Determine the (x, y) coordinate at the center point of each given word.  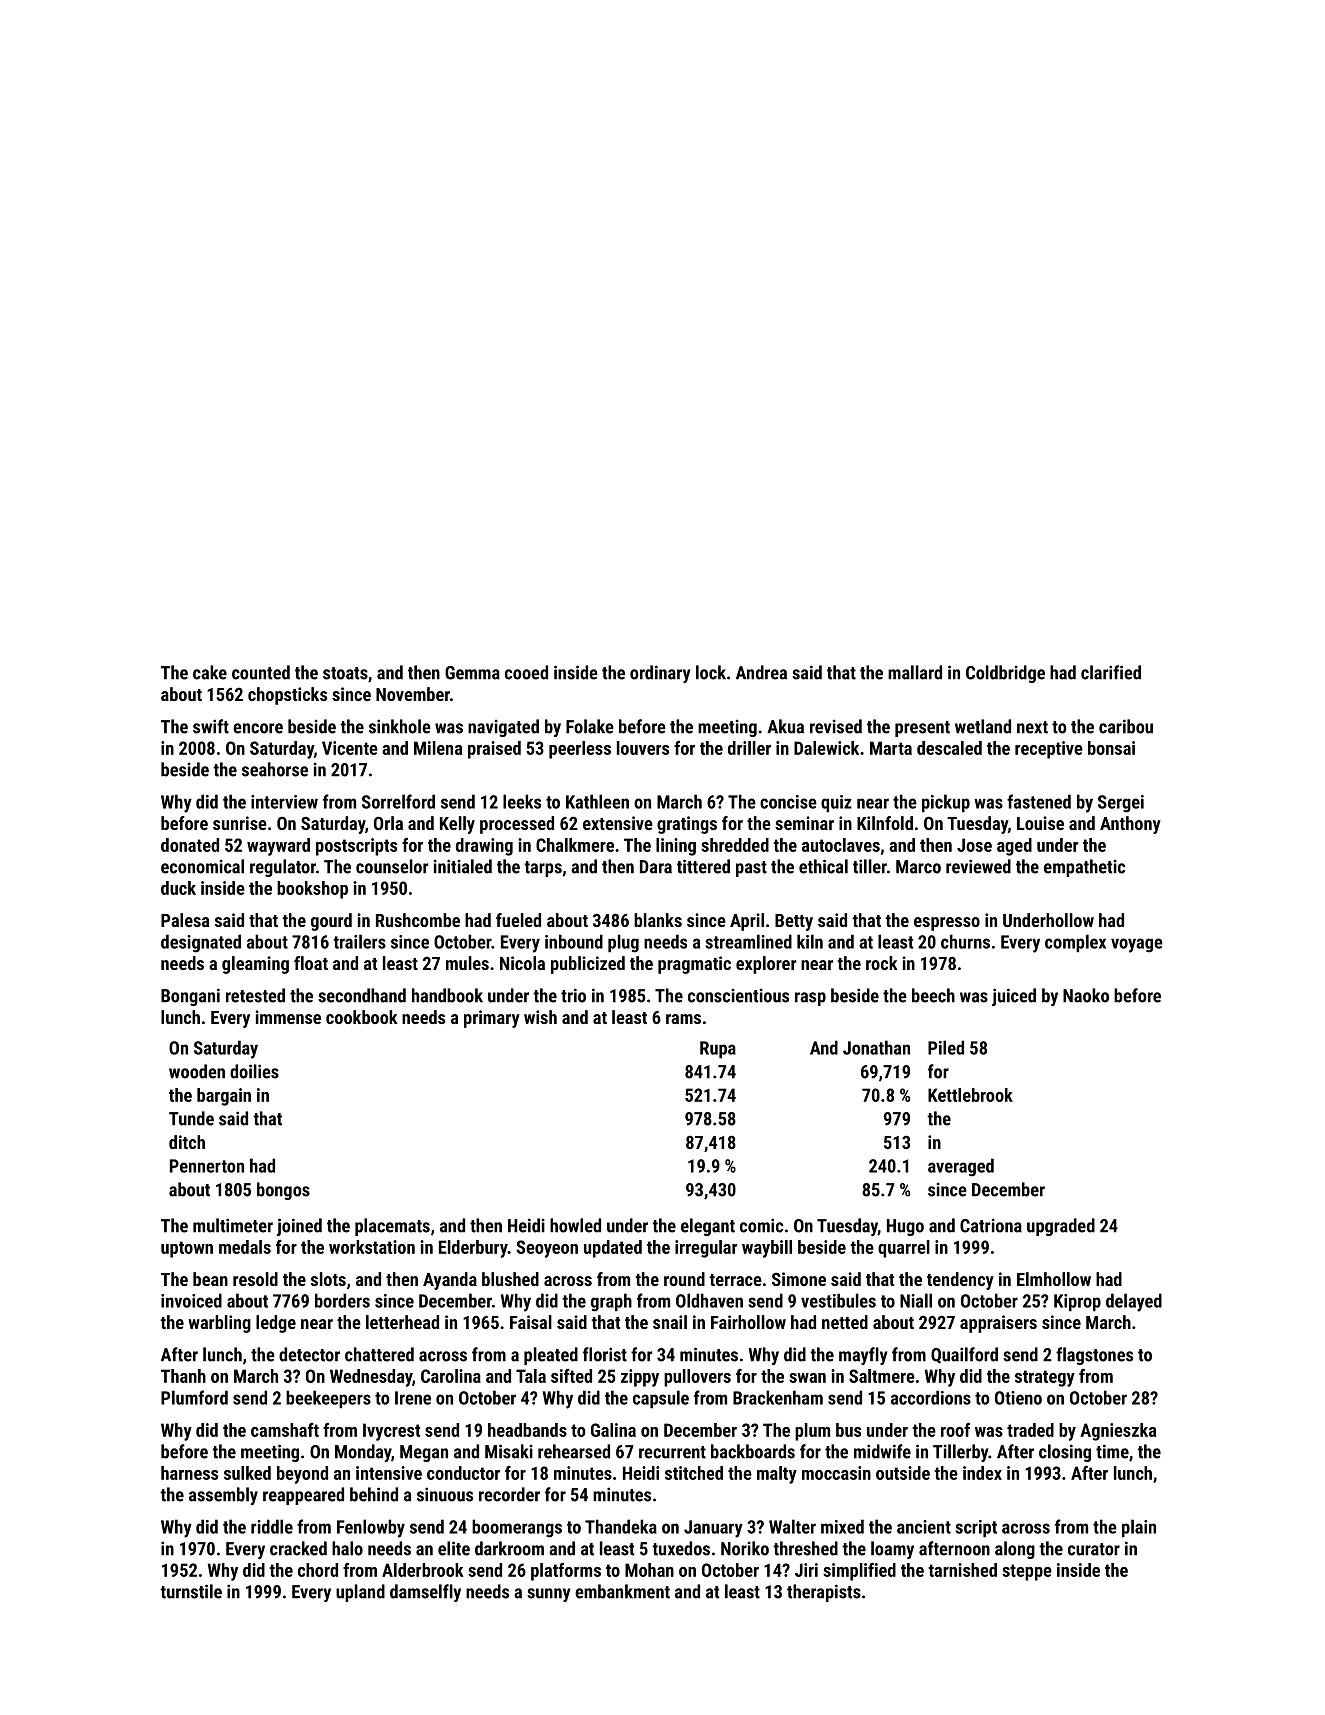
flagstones (1094, 1356)
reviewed (978, 866)
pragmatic (694, 965)
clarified (1111, 672)
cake (210, 672)
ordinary (660, 674)
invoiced (191, 1300)
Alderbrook (423, 1570)
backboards (753, 1451)
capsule (661, 1399)
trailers (359, 941)
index (982, 1473)
